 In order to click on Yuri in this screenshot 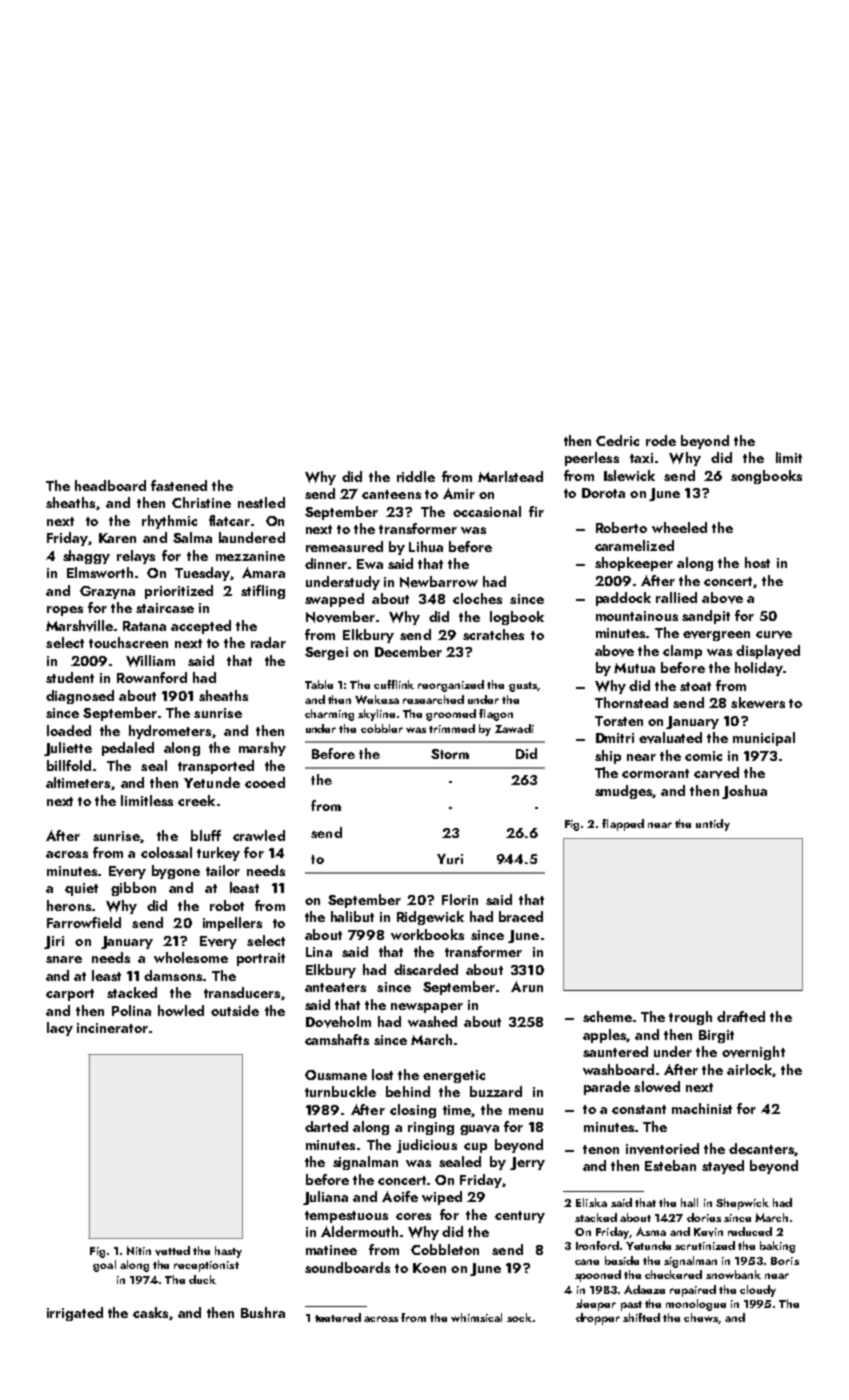, I will do `click(450, 859)`.
